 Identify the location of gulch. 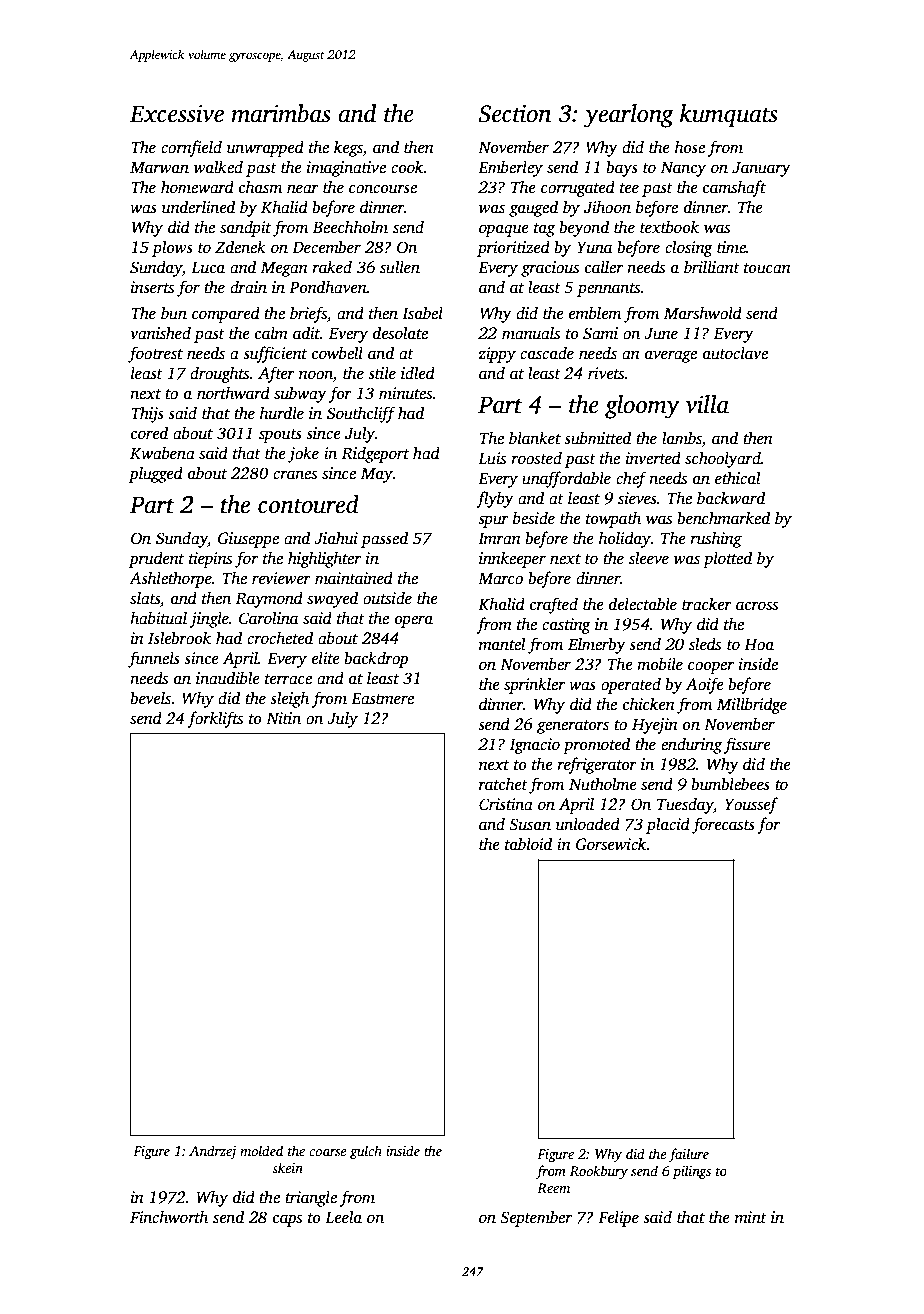
(366, 1152).
